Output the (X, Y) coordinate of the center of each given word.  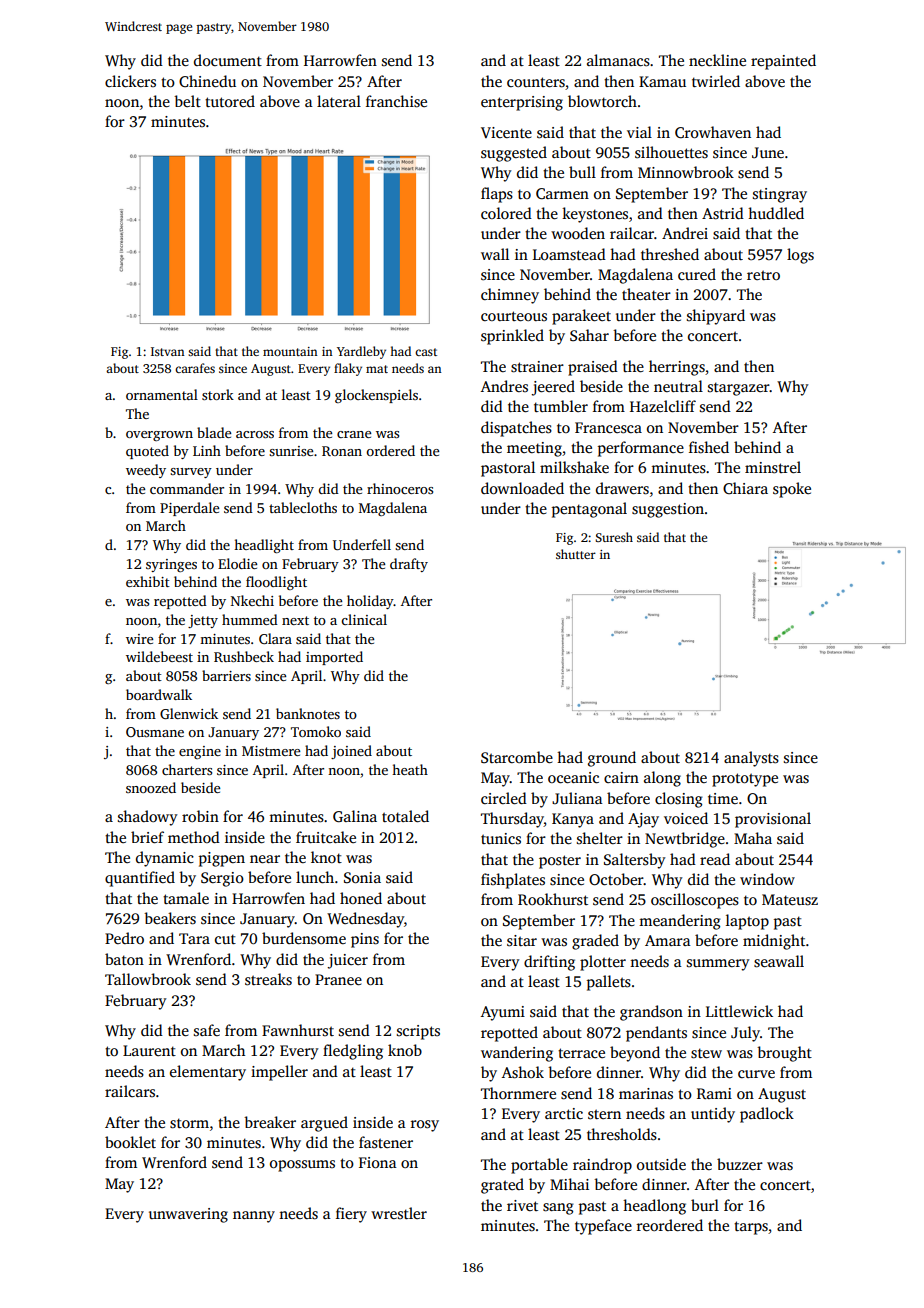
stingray (780, 195)
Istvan (168, 351)
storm (189, 1123)
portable (539, 1166)
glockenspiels (376, 396)
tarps (751, 1228)
